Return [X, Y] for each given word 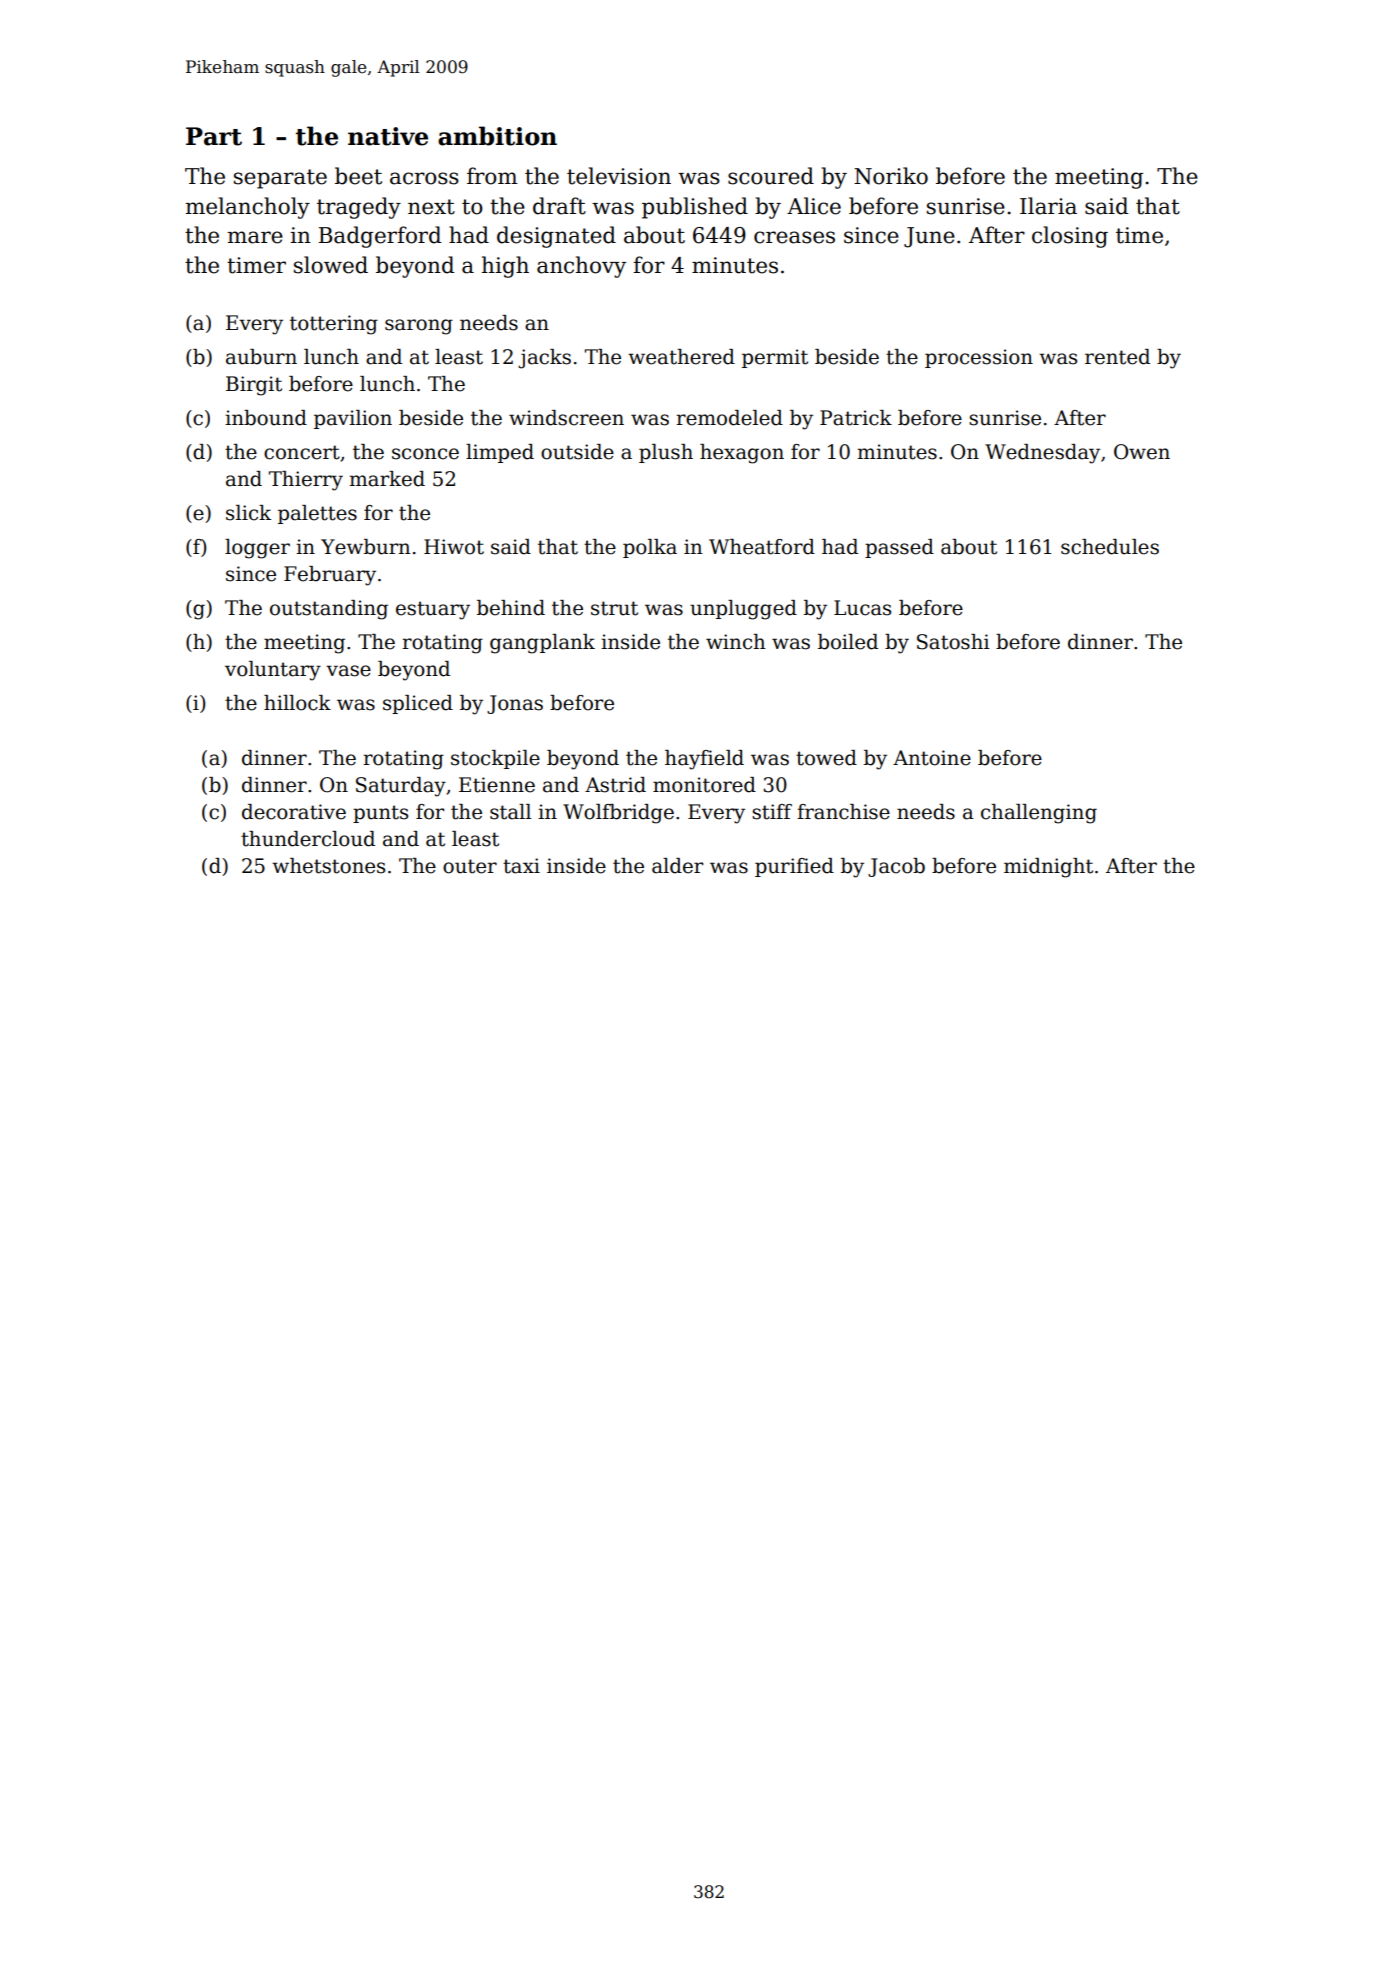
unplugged [743, 610]
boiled [848, 642]
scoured [771, 176]
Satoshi [953, 642]
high [505, 267]
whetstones [328, 866]
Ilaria [1048, 206]
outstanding [329, 610]
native [388, 136]
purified [794, 867]
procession [979, 358]
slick [248, 513]
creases [794, 237]
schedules [1110, 547]
